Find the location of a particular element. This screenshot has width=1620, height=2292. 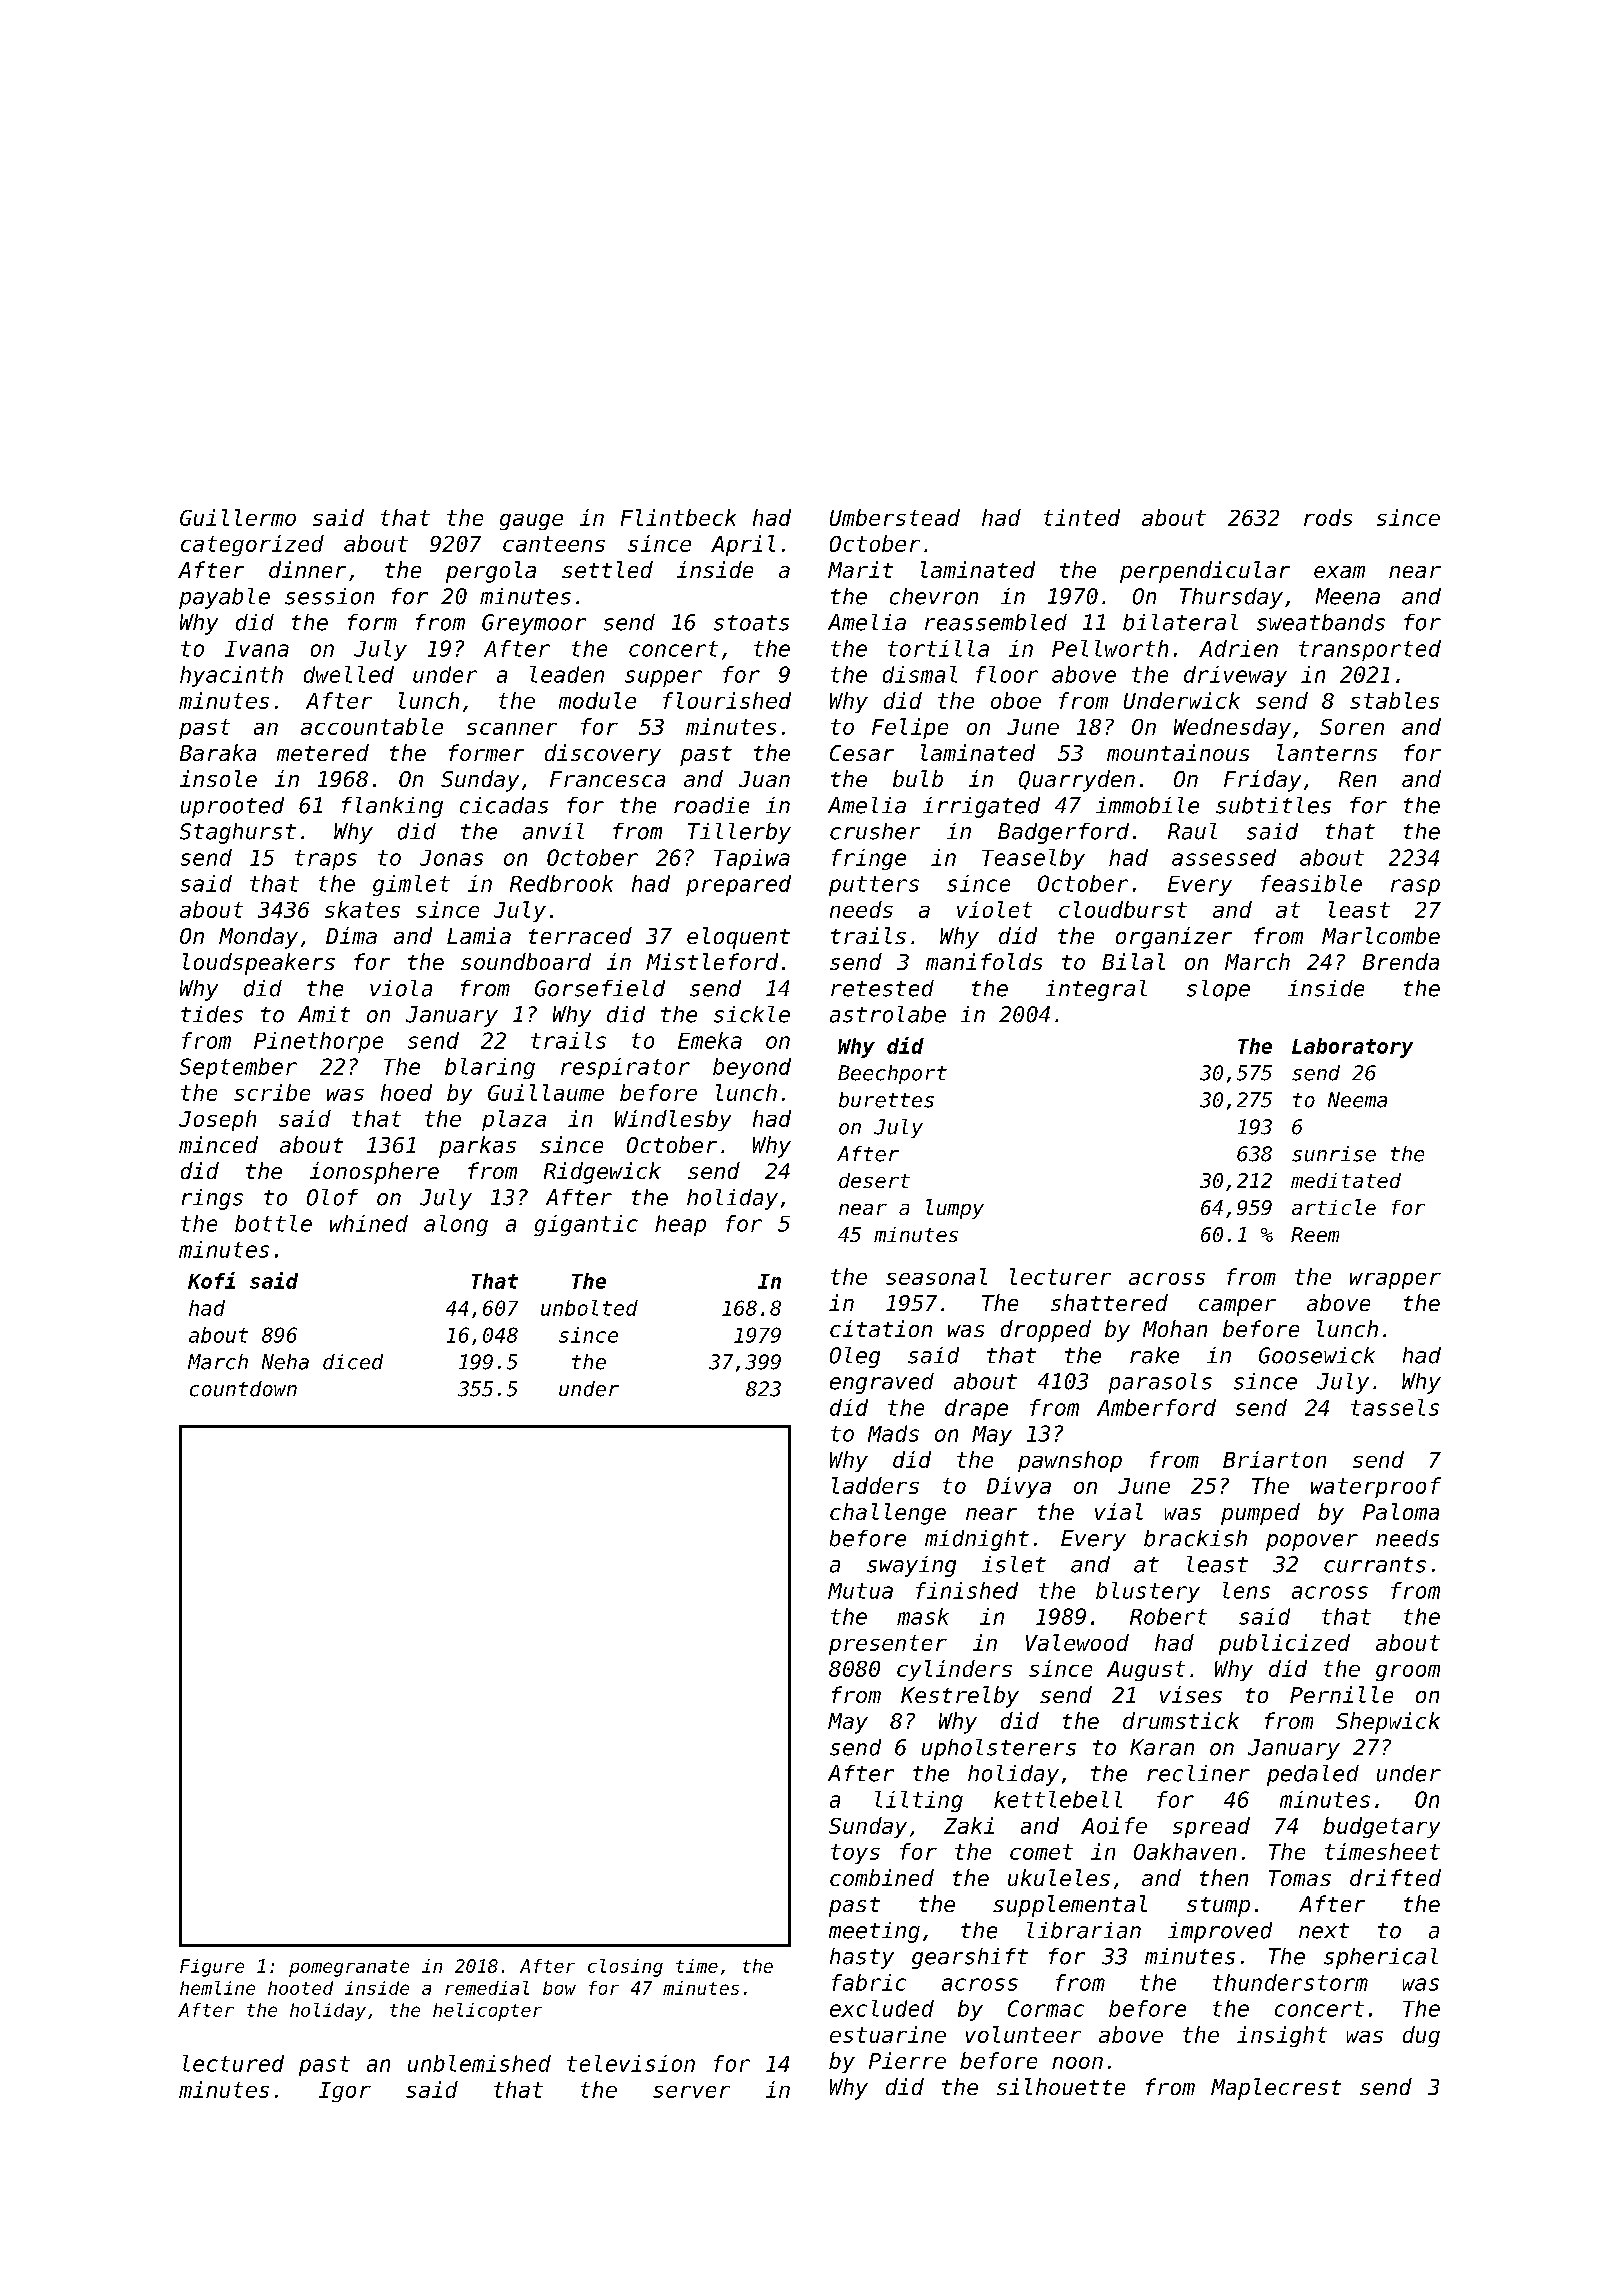

estuarine is located at coordinates (888, 2034).
